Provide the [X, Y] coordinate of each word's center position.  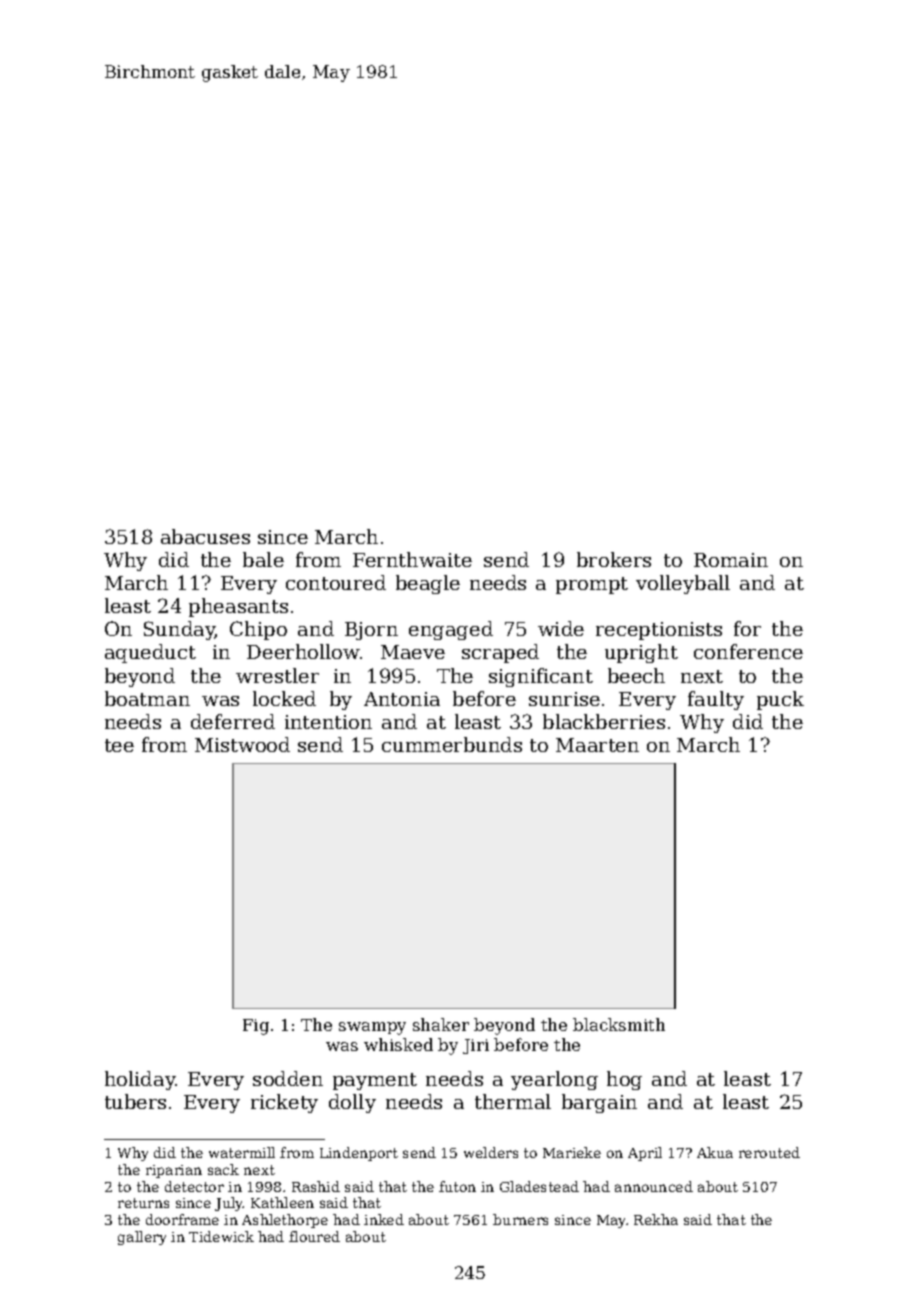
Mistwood [242, 744]
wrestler [277, 675]
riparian [174, 1171]
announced [654, 1186]
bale [263, 559]
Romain [731, 560]
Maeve [413, 652]
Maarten [597, 745]
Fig [256, 1027]
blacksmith [619, 1024]
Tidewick [221, 1236]
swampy [372, 1028]
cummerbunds [452, 744]
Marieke [572, 1152]
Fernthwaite [412, 559]
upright [641, 653]
